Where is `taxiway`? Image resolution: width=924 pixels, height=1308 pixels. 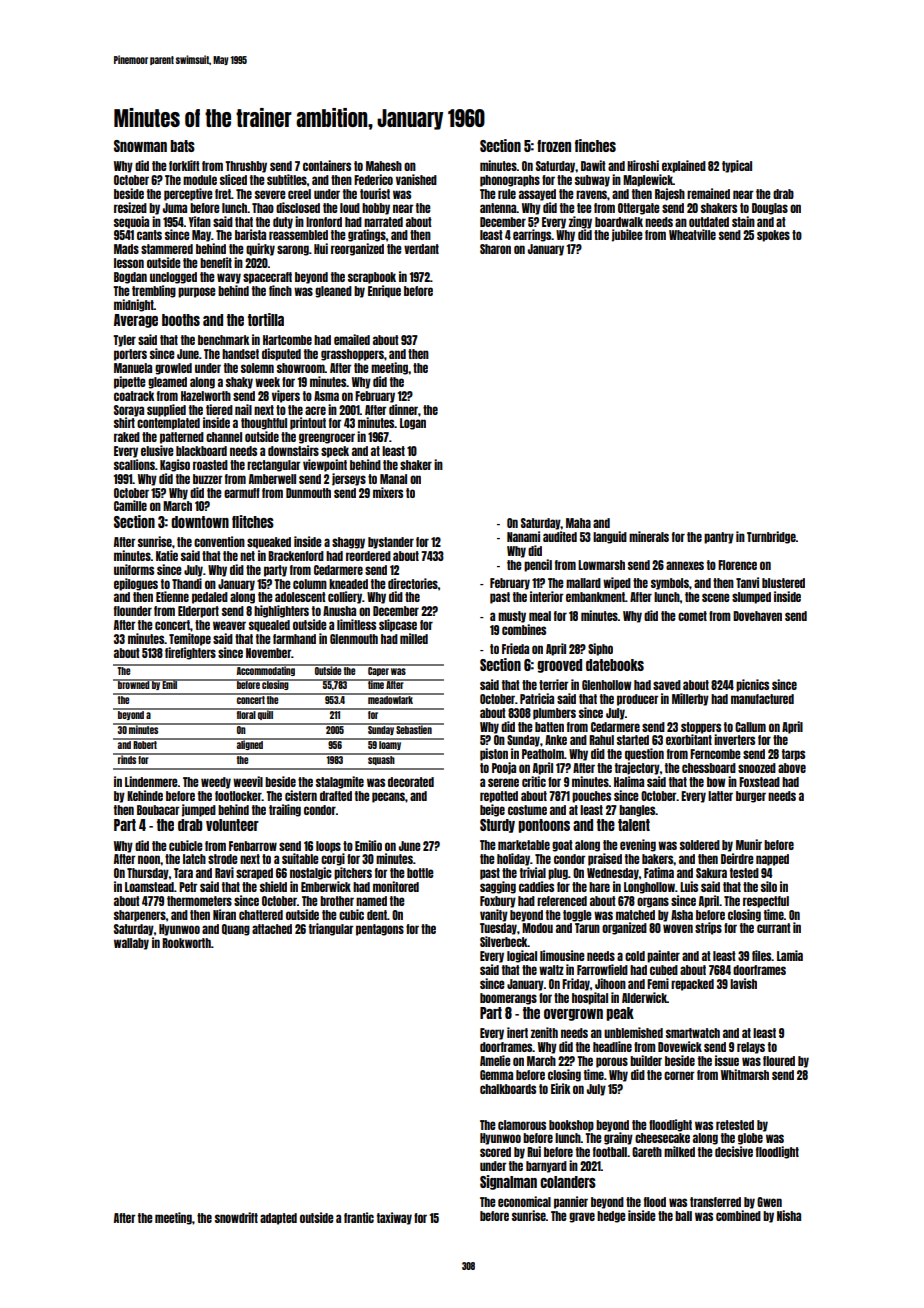 taxiway is located at coordinates (394, 1218).
